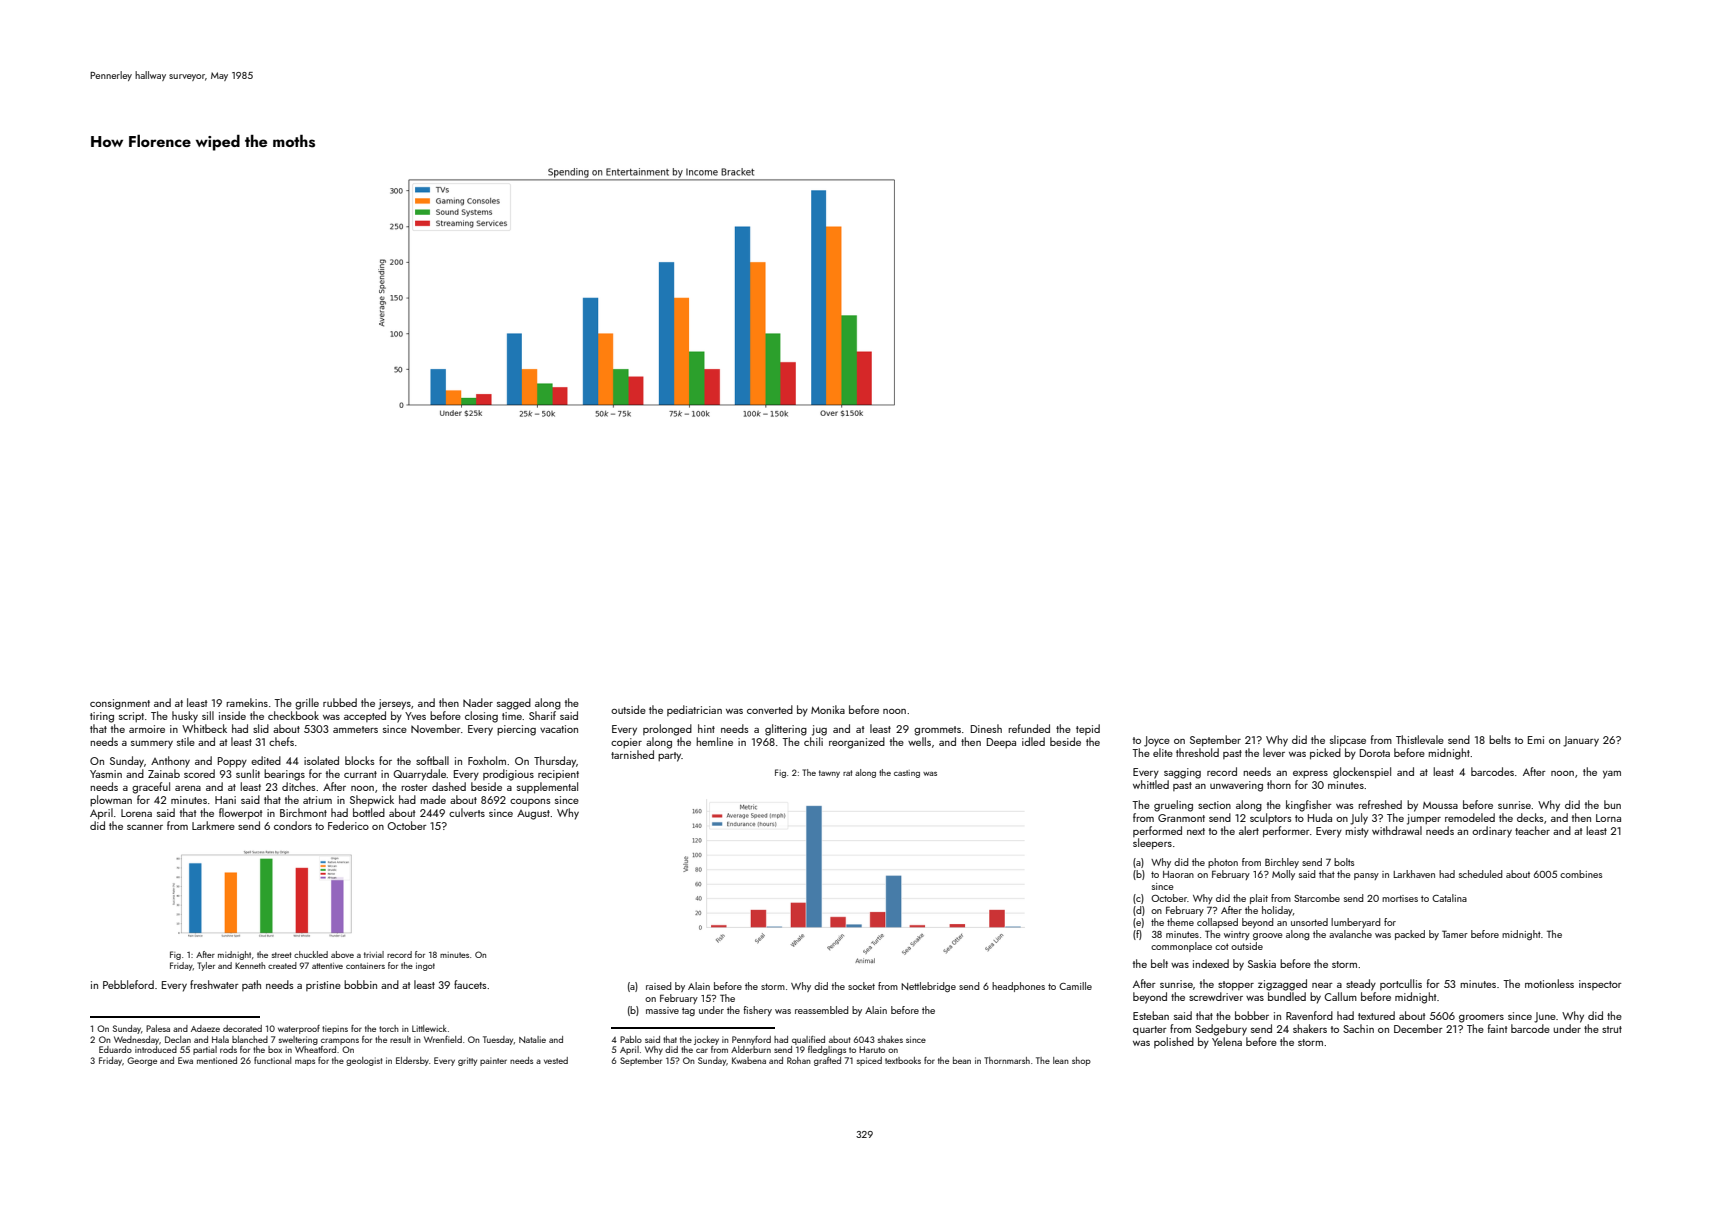 The height and width of the image is (1211, 1712). What do you see at coordinates (429, 1028) in the image?
I see `Littlewick` at bounding box center [429, 1028].
